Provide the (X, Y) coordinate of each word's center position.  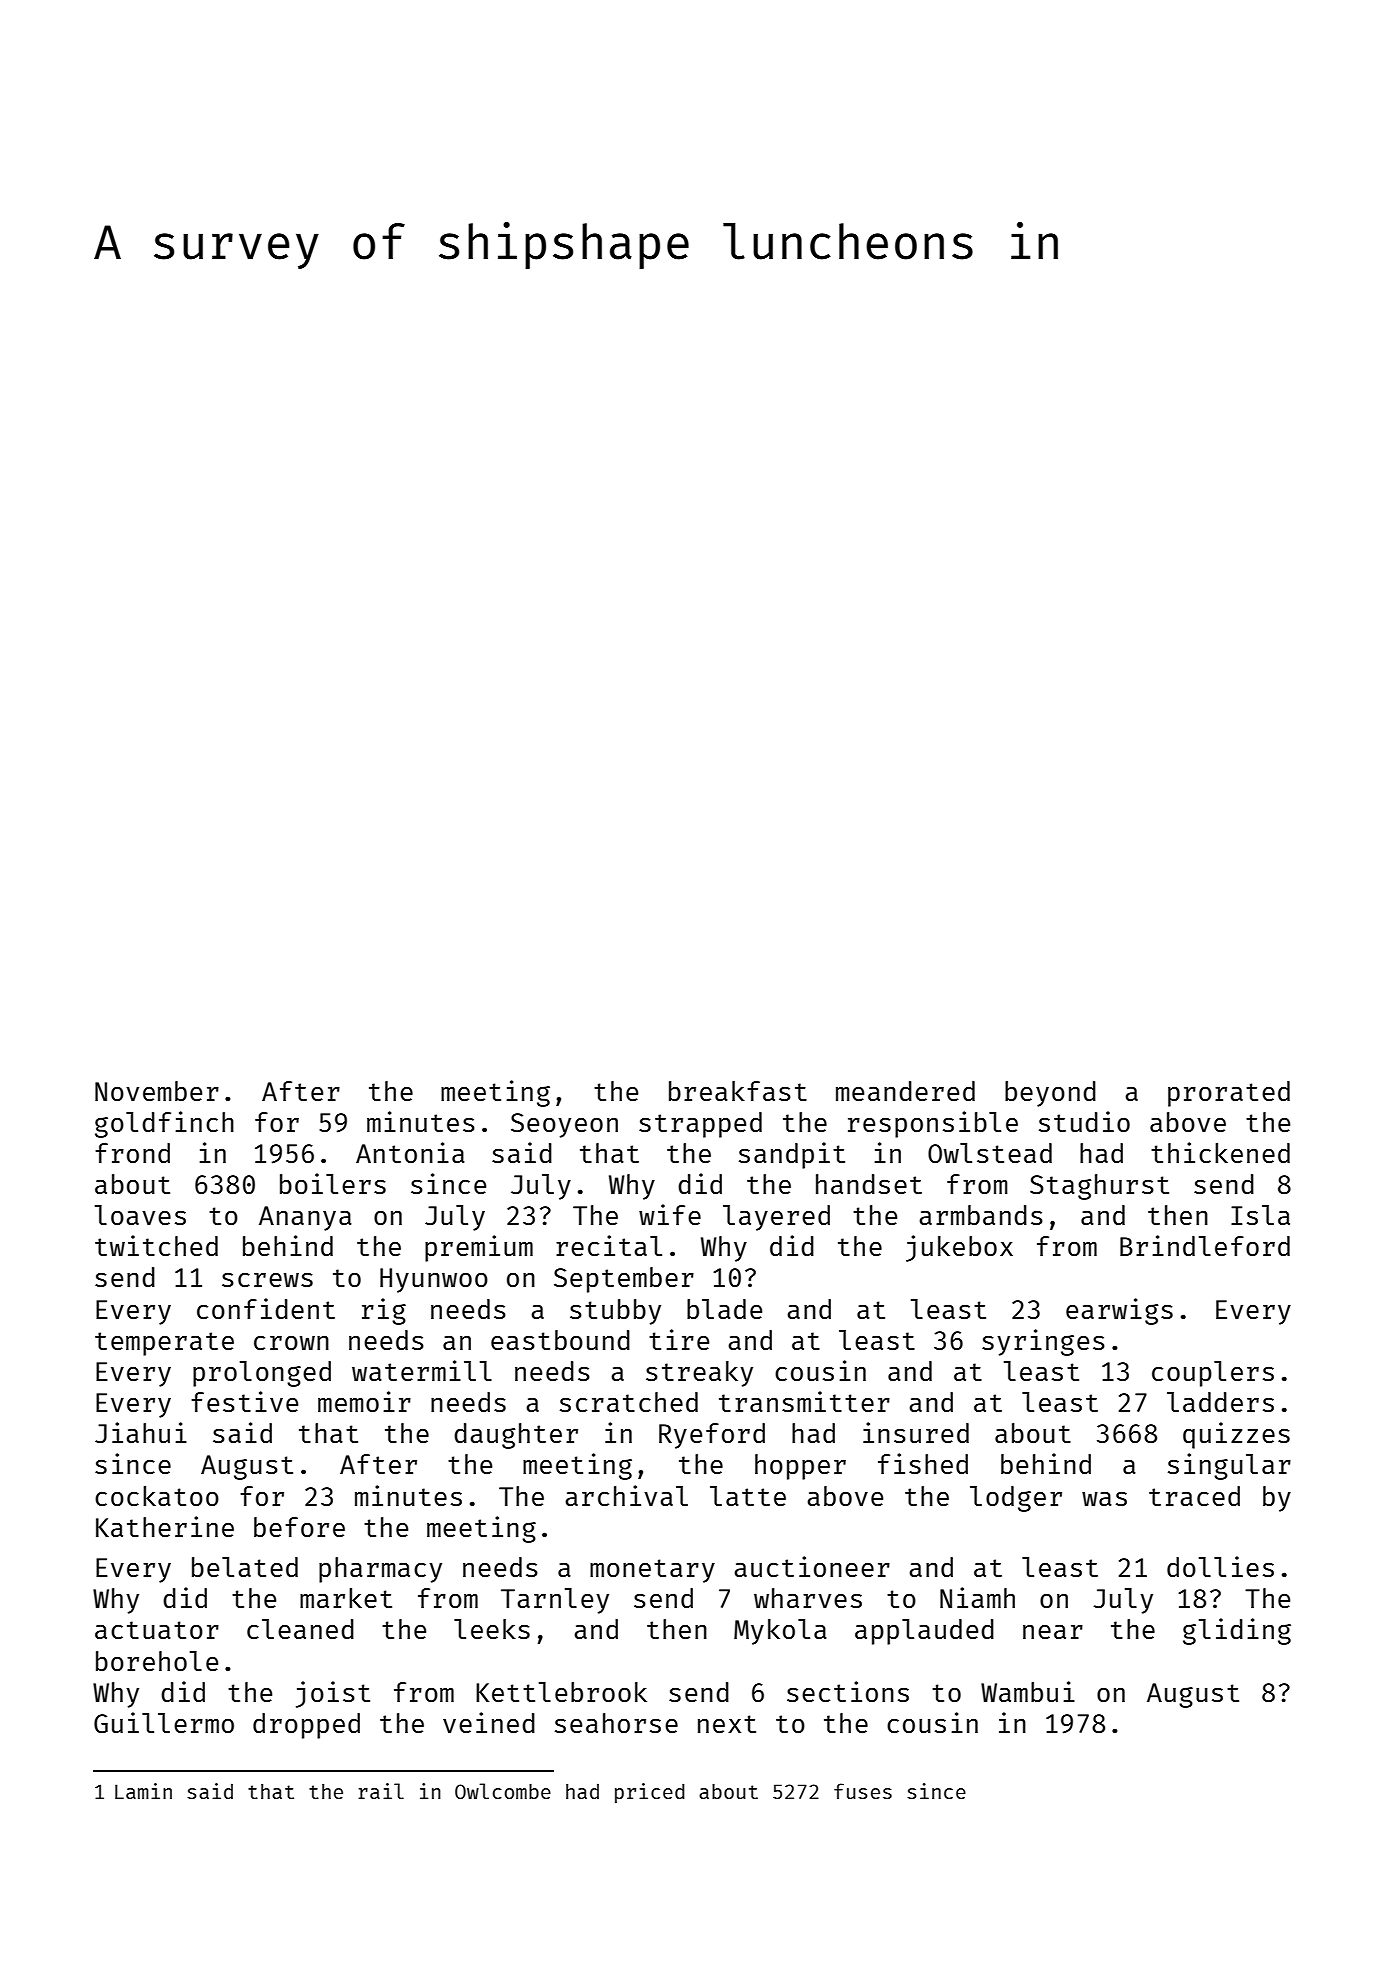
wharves (808, 1598)
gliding (1237, 1631)
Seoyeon (564, 1125)
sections (848, 1691)
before (299, 1527)
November (157, 1091)
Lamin (143, 1791)
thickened (1220, 1152)
